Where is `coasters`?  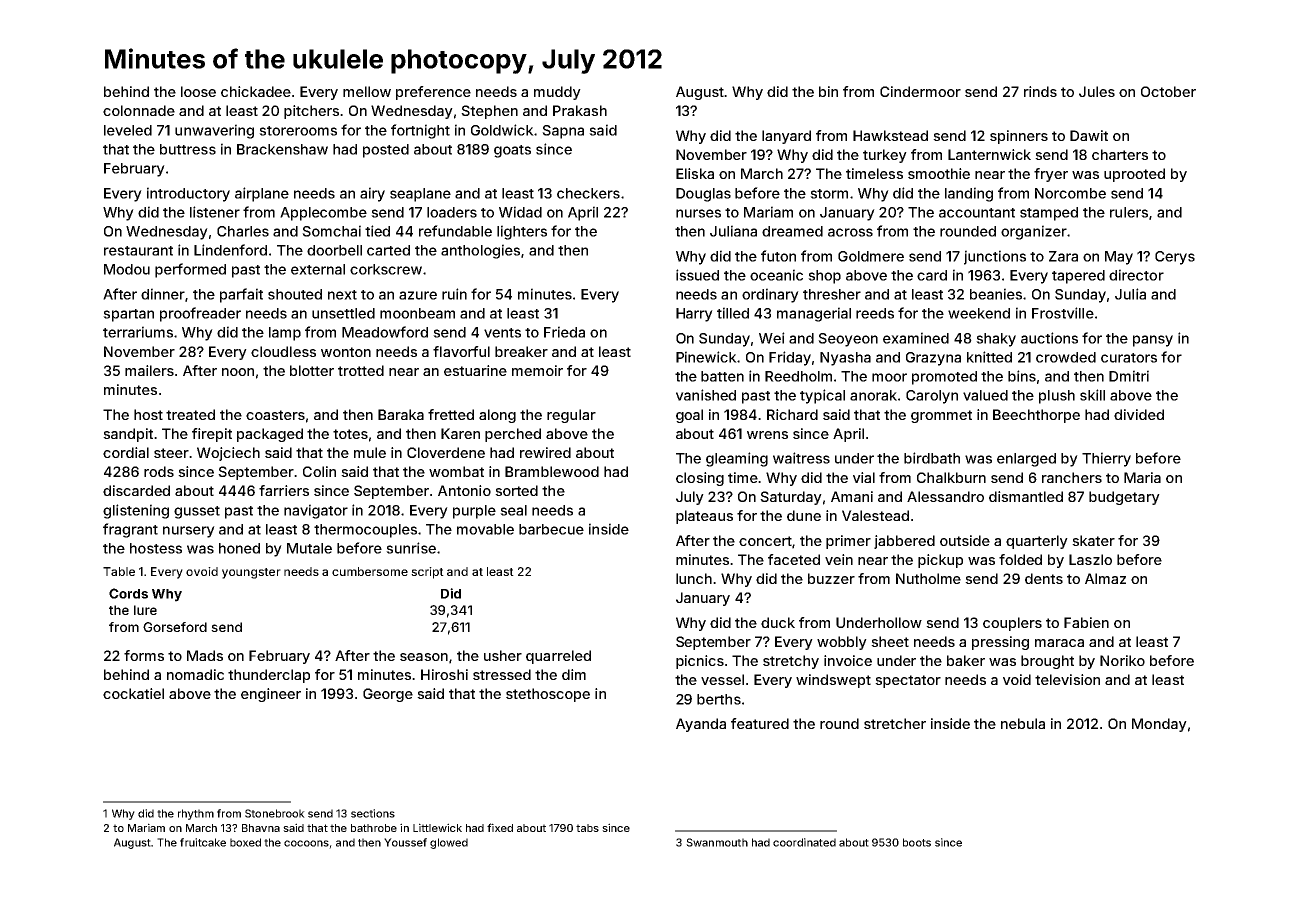 coasters is located at coordinates (275, 415).
